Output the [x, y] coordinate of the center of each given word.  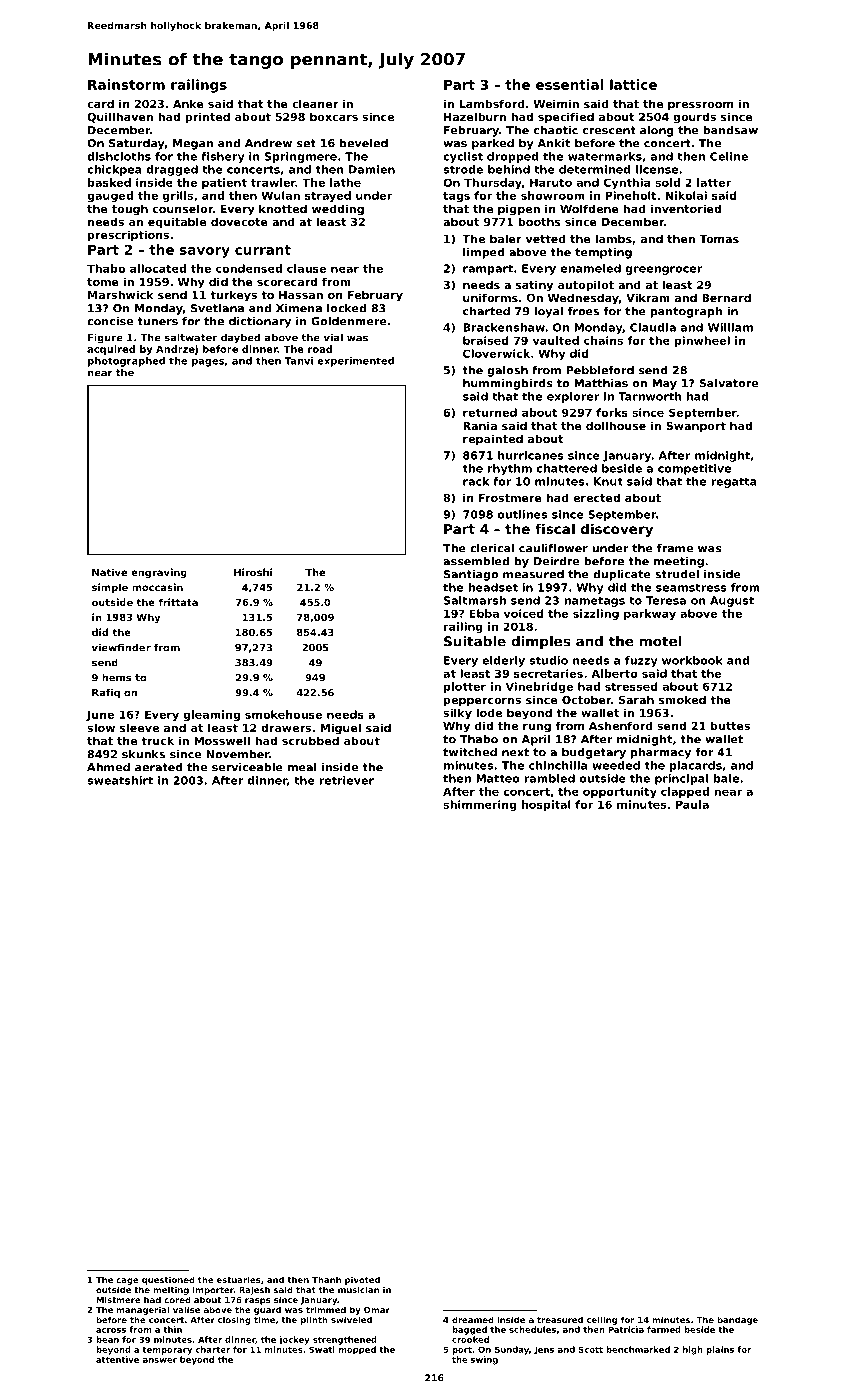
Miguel [341, 729]
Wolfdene [589, 208]
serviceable [247, 767]
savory [205, 252]
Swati [322, 1349]
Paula [692, 804]
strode [463, 169]
